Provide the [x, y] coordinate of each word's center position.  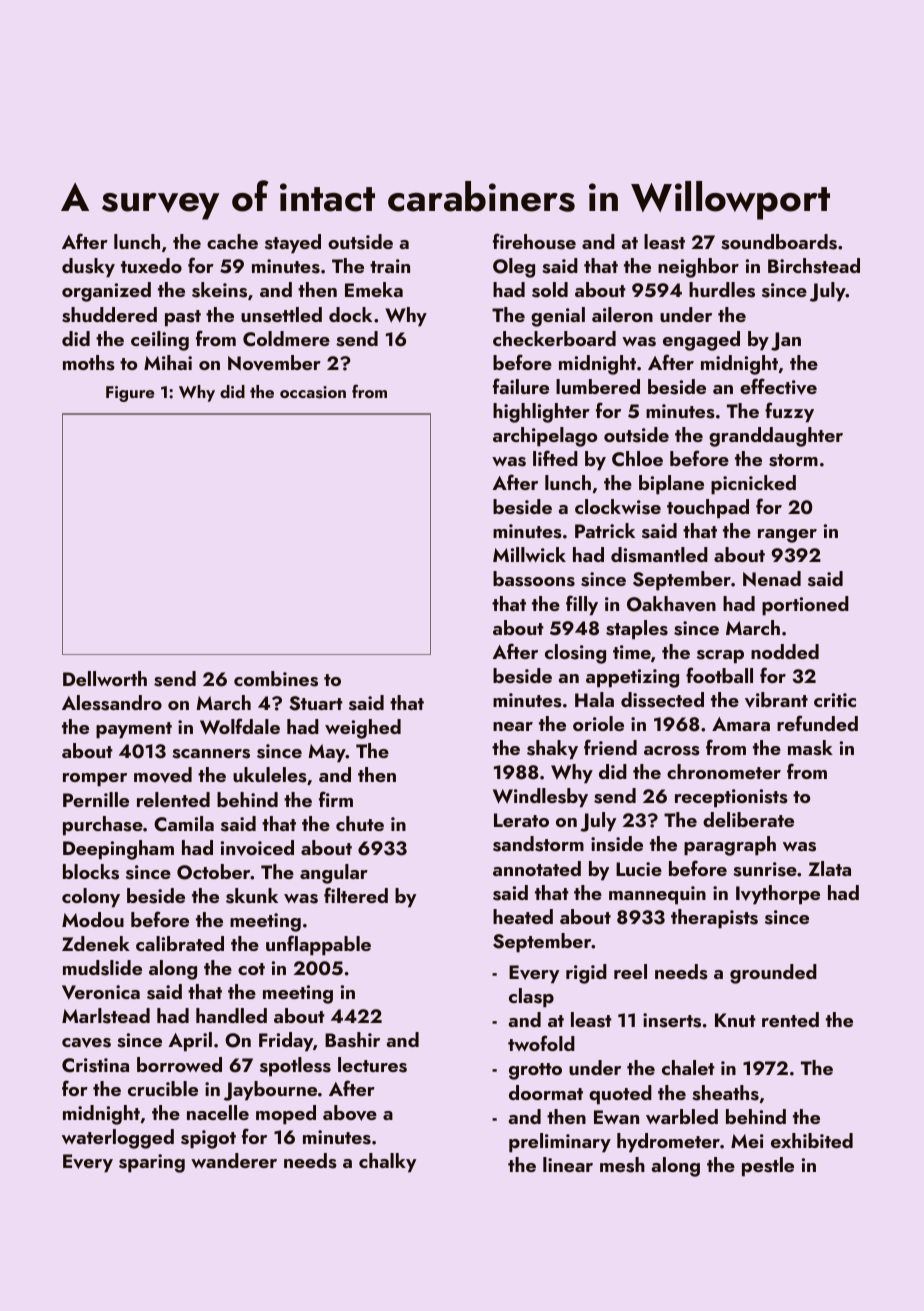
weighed [363, 729]
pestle [768, 1167]
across [672, 751]
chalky [387, 1163]
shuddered [109, 315]
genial [558, 317]
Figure [130, 394]
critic [835, 700]
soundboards [779, 242]
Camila [184, 824]
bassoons [534, 579]
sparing [152, 1163]
